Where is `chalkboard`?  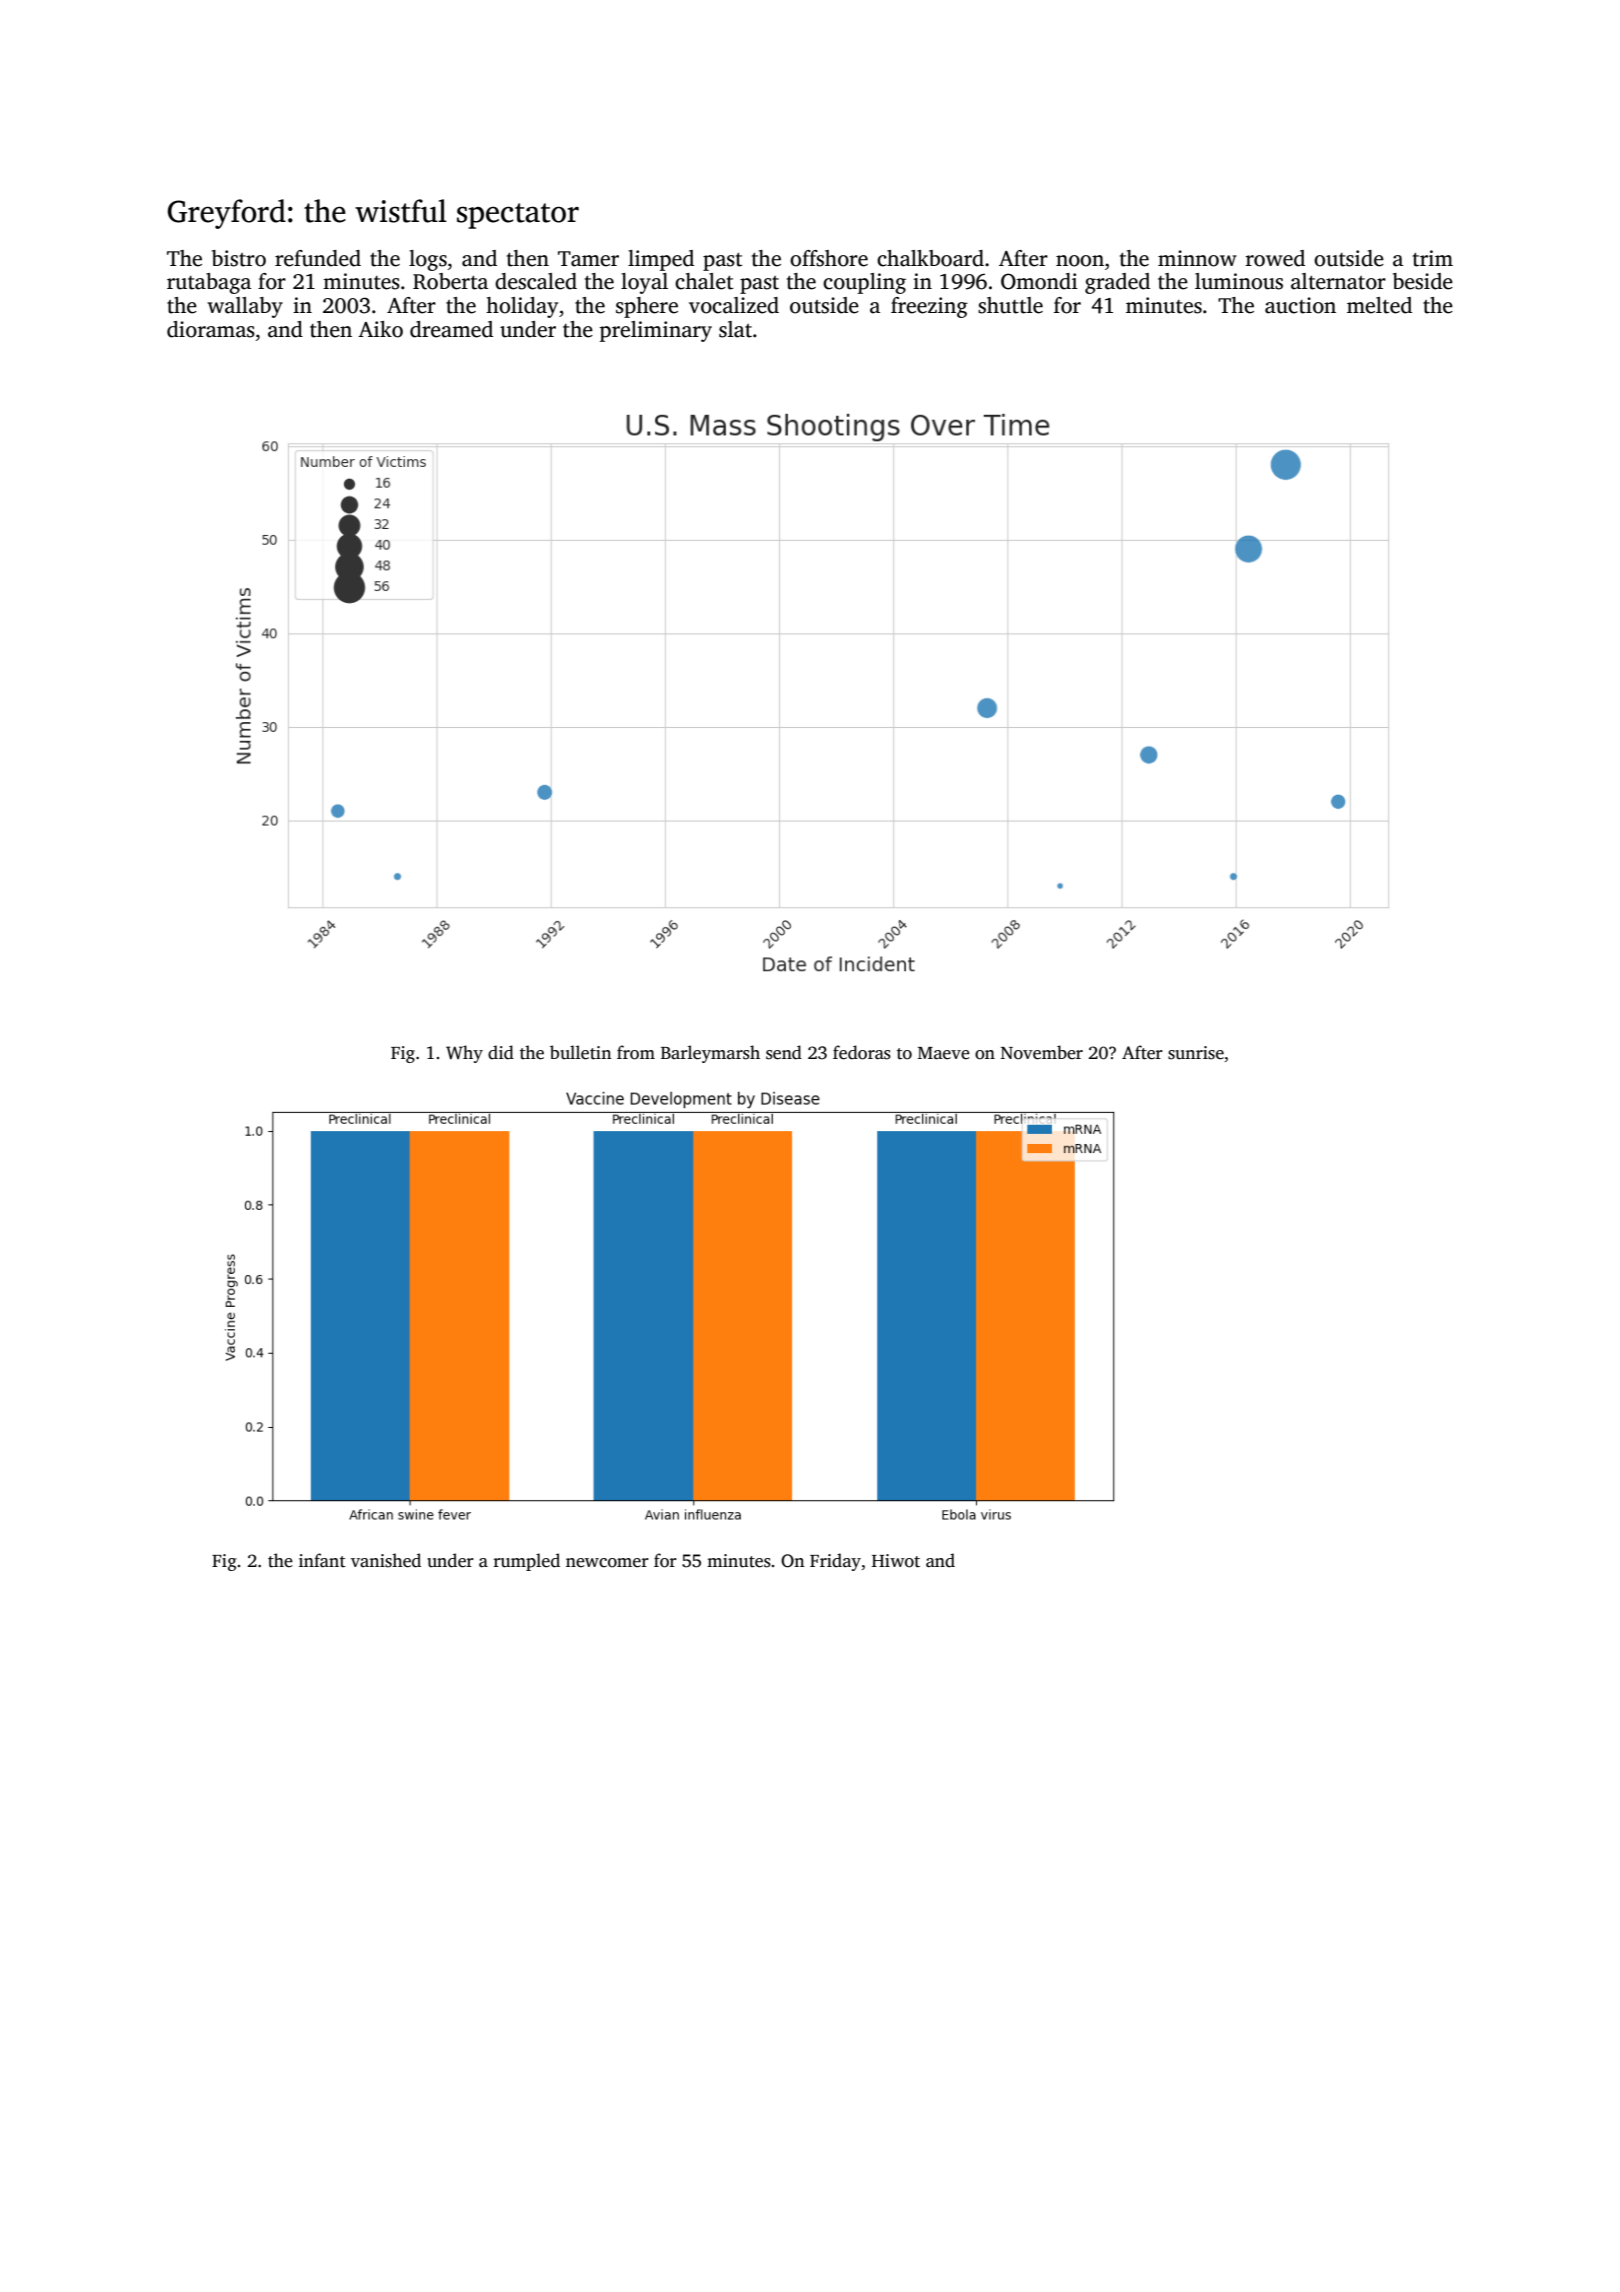 chalkboard is located at coordinates (930, 258).
